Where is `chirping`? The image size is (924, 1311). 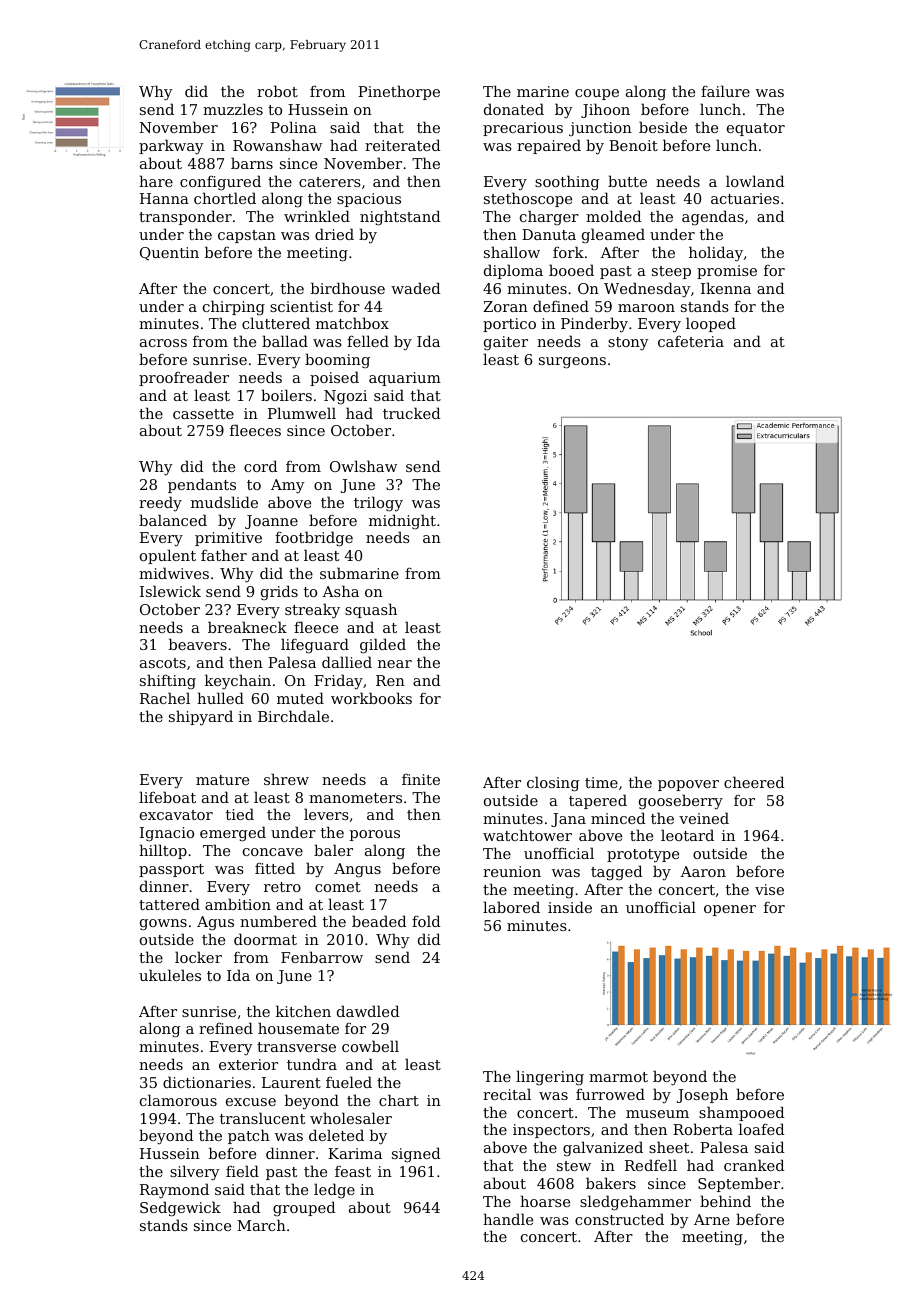 chirping is located at coordinates (234, 308).
